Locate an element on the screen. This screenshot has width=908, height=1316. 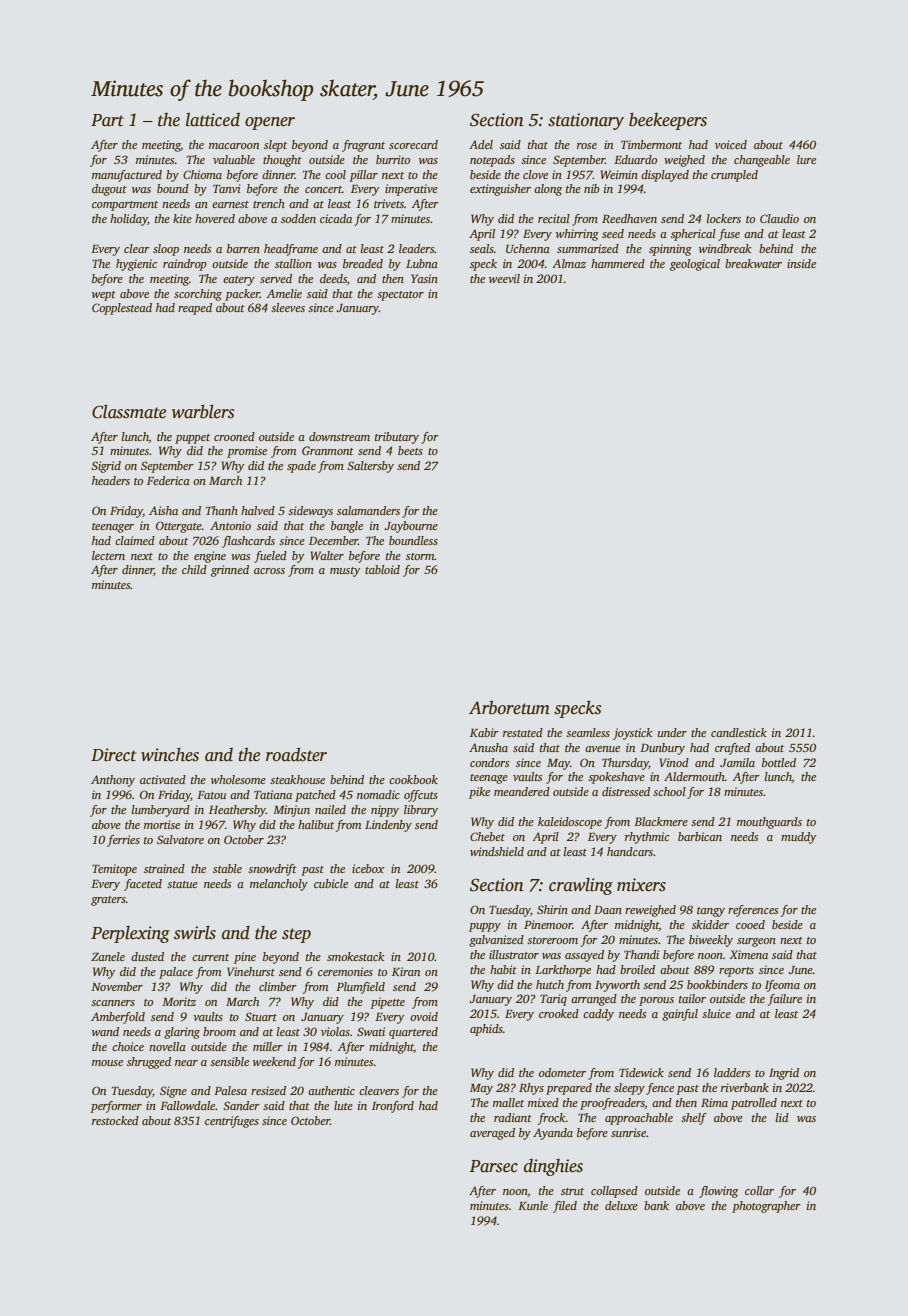
storm is located at coordinates (420, 556).
